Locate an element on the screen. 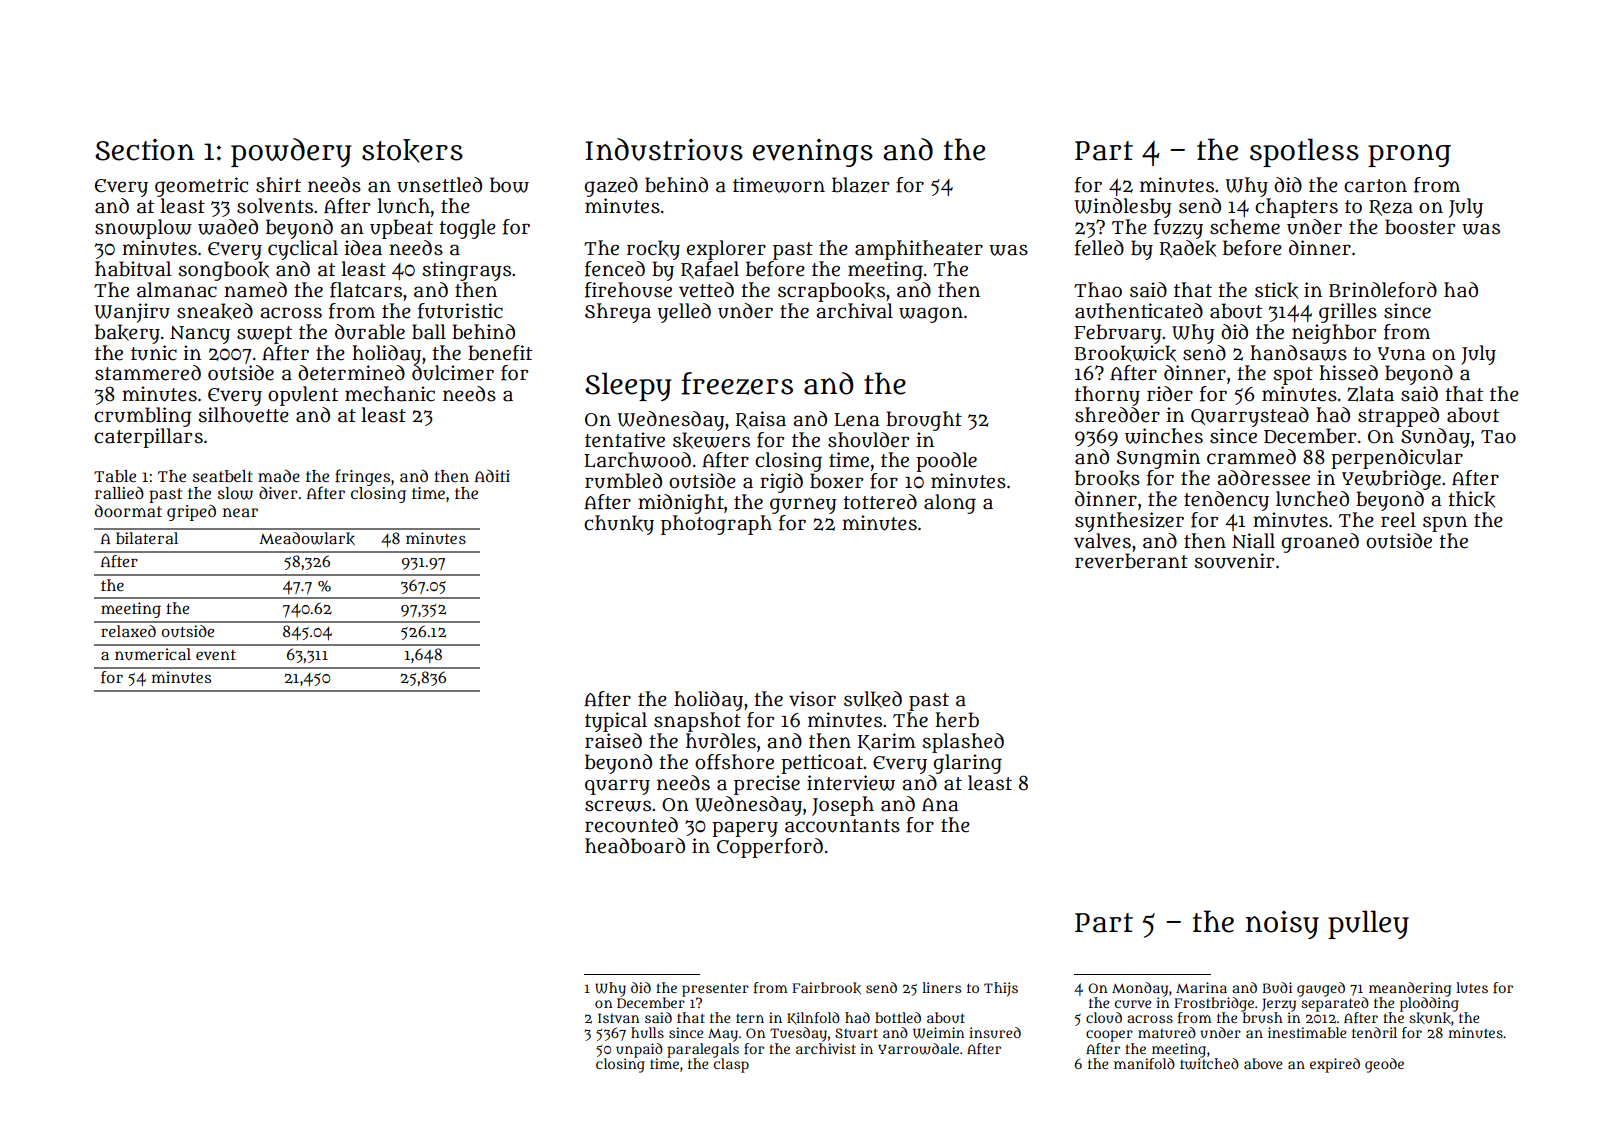  Section is located at coordinates (144, 150).
